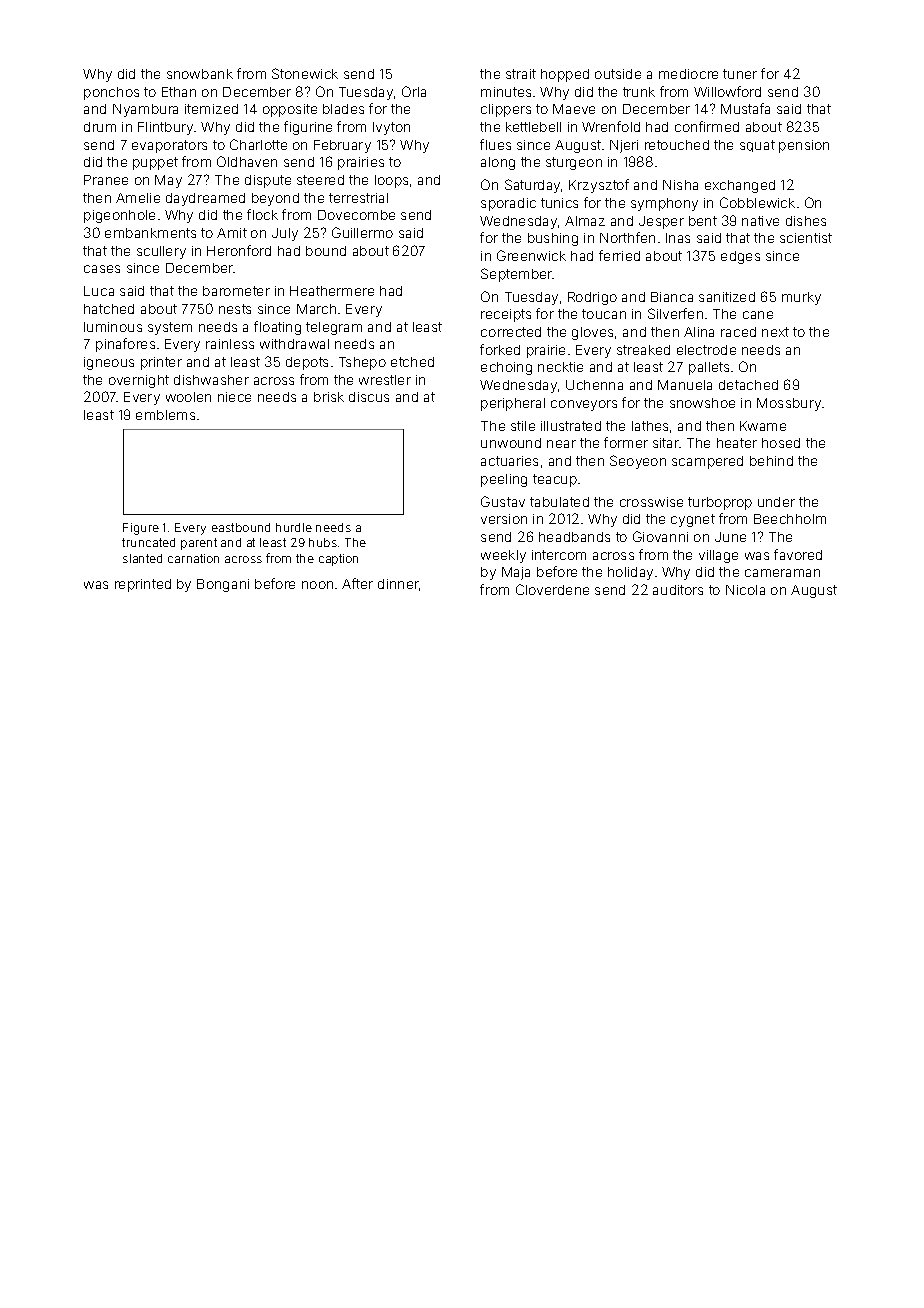  What do you see at coordinates (275, 199) in the screenshot?
I see `beyond` at bounding box center [275, 199].
